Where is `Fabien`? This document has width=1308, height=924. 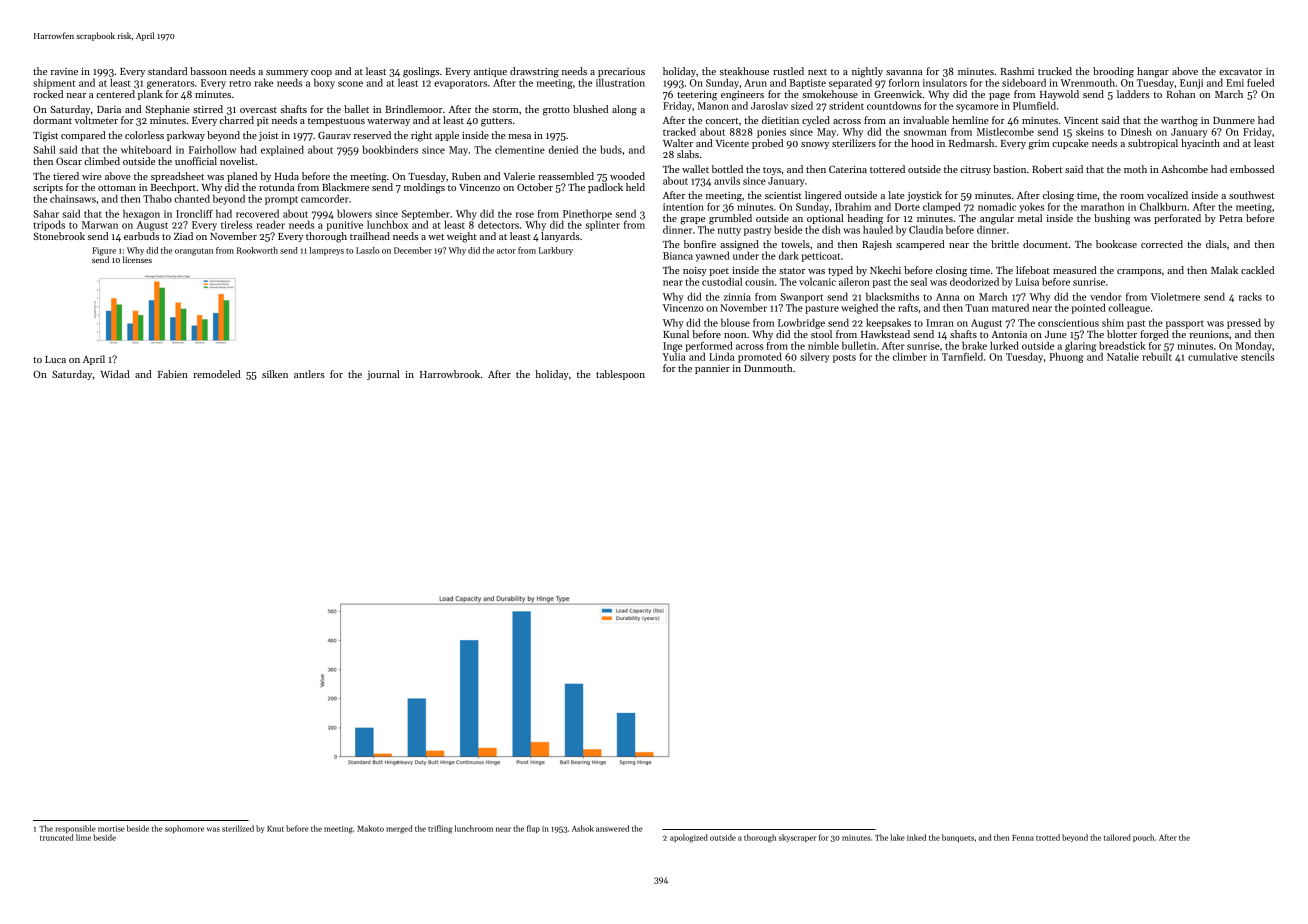
Fabien is located at coordinates (173, 374).
